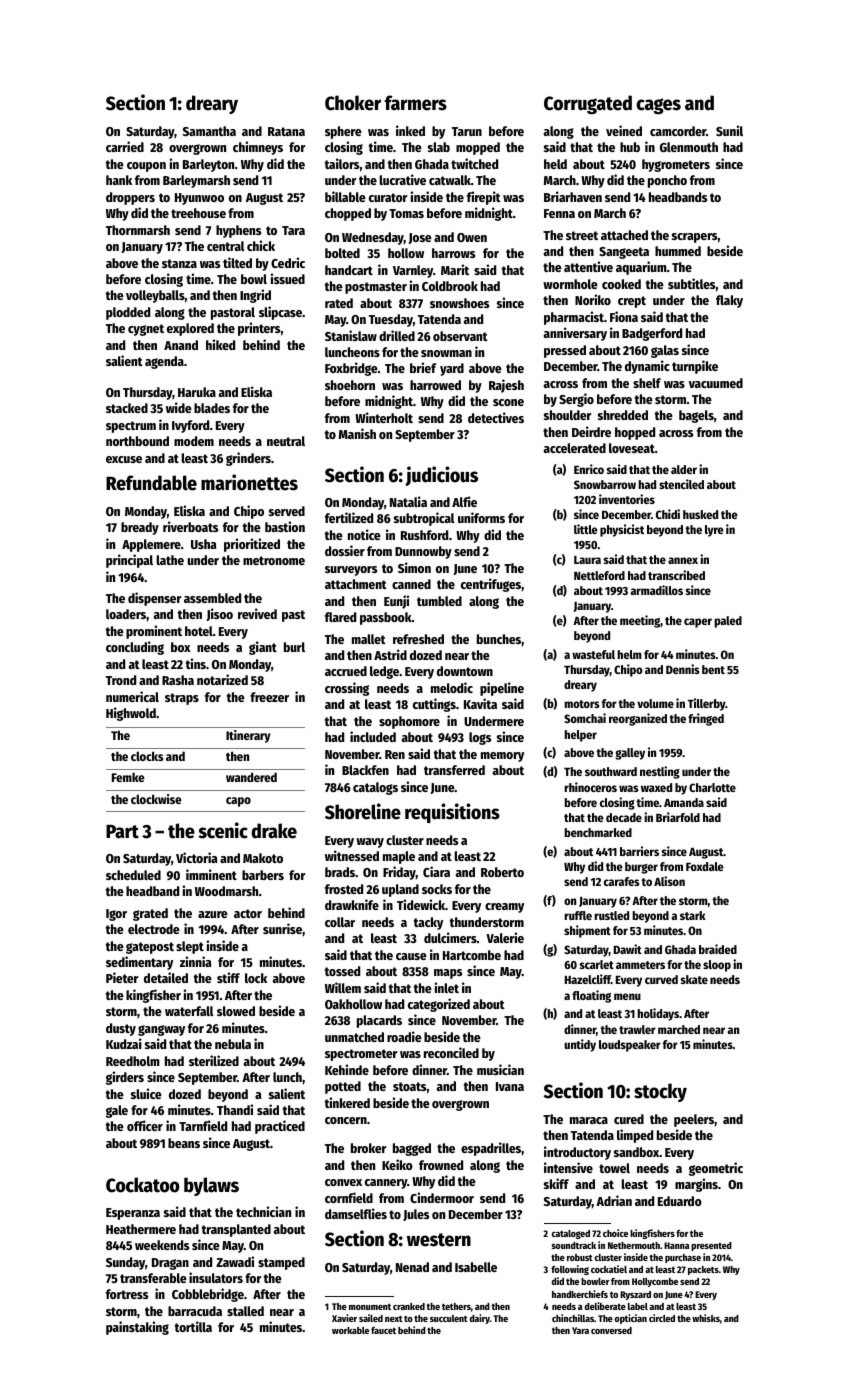  What do you see at coordinates (667, 181) in the document?
I see `poncho` at bounding box center [667, 181].
